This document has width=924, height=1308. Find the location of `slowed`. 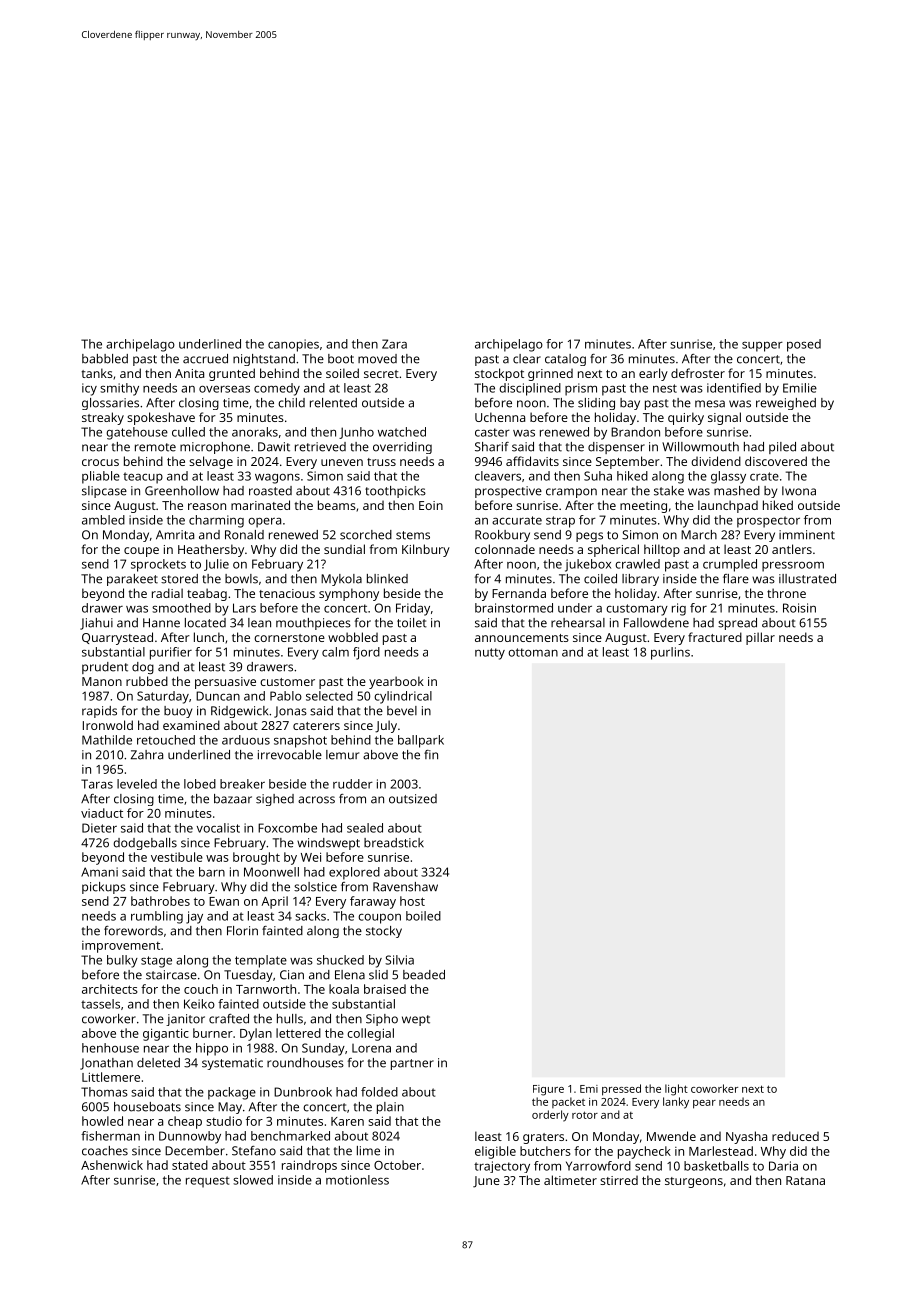

slowed is located at coordinates (253, 1180).
